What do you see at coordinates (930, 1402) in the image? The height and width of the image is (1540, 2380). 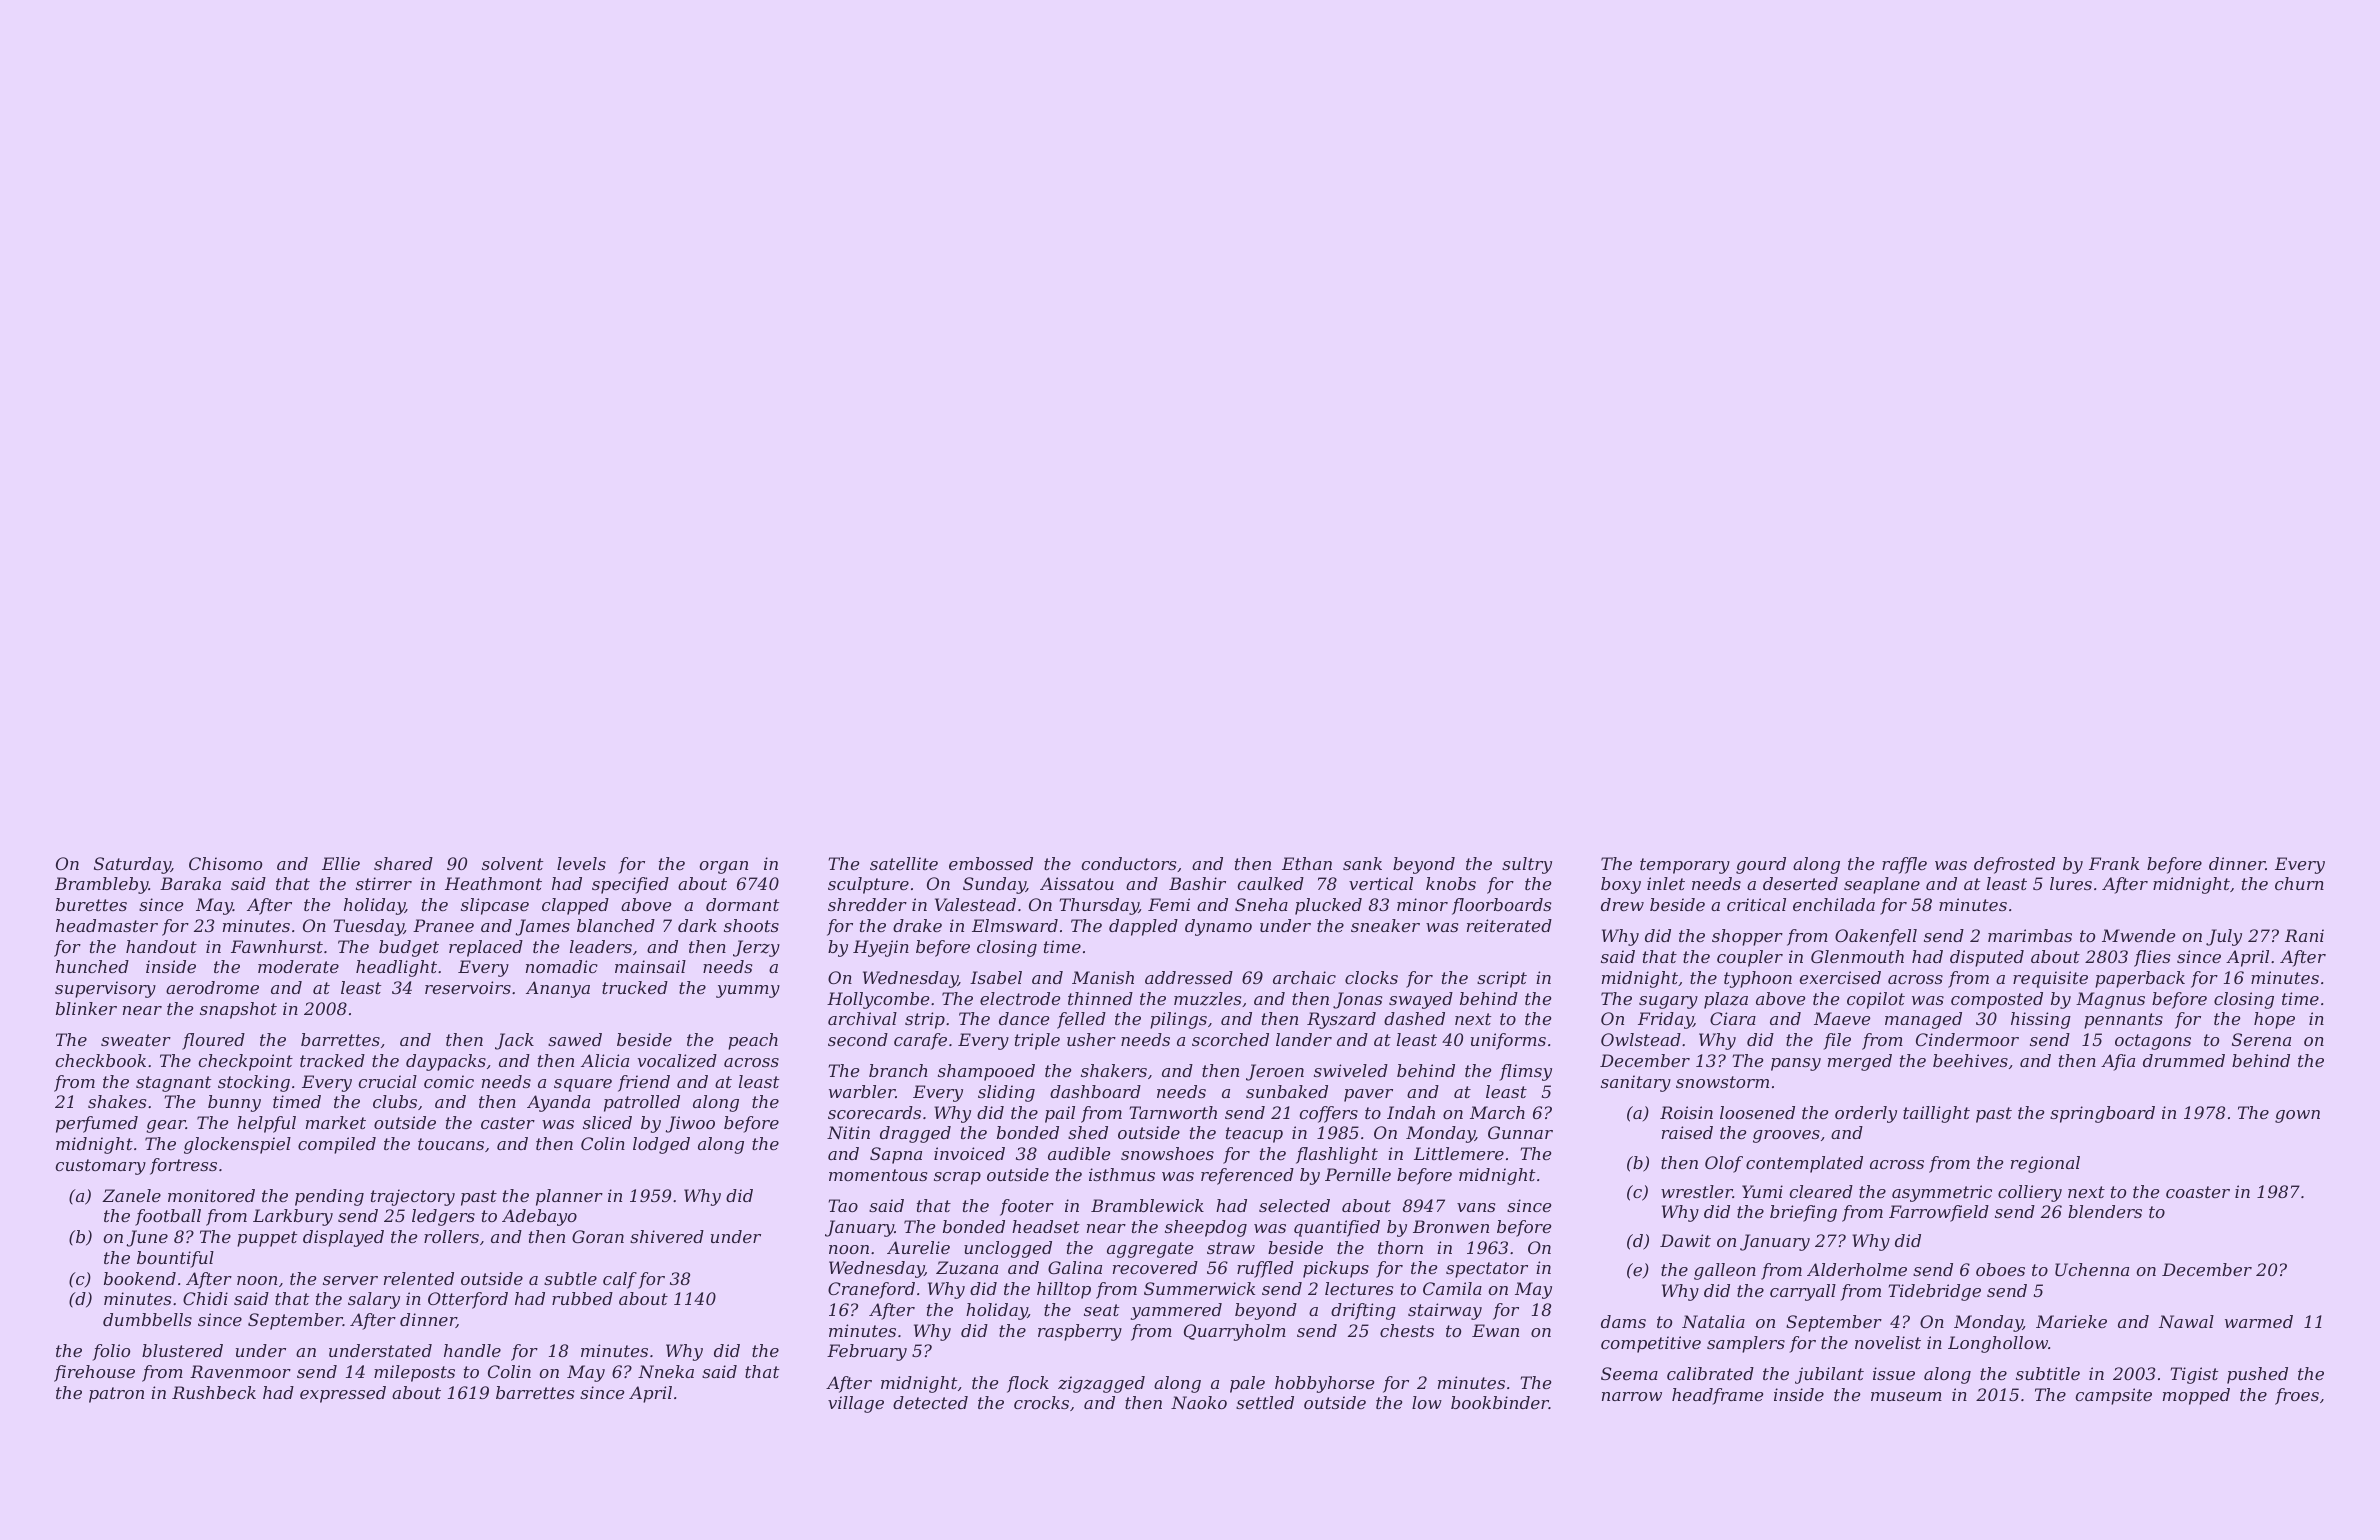 I see `detected` at bounding box center [930, 1402].
